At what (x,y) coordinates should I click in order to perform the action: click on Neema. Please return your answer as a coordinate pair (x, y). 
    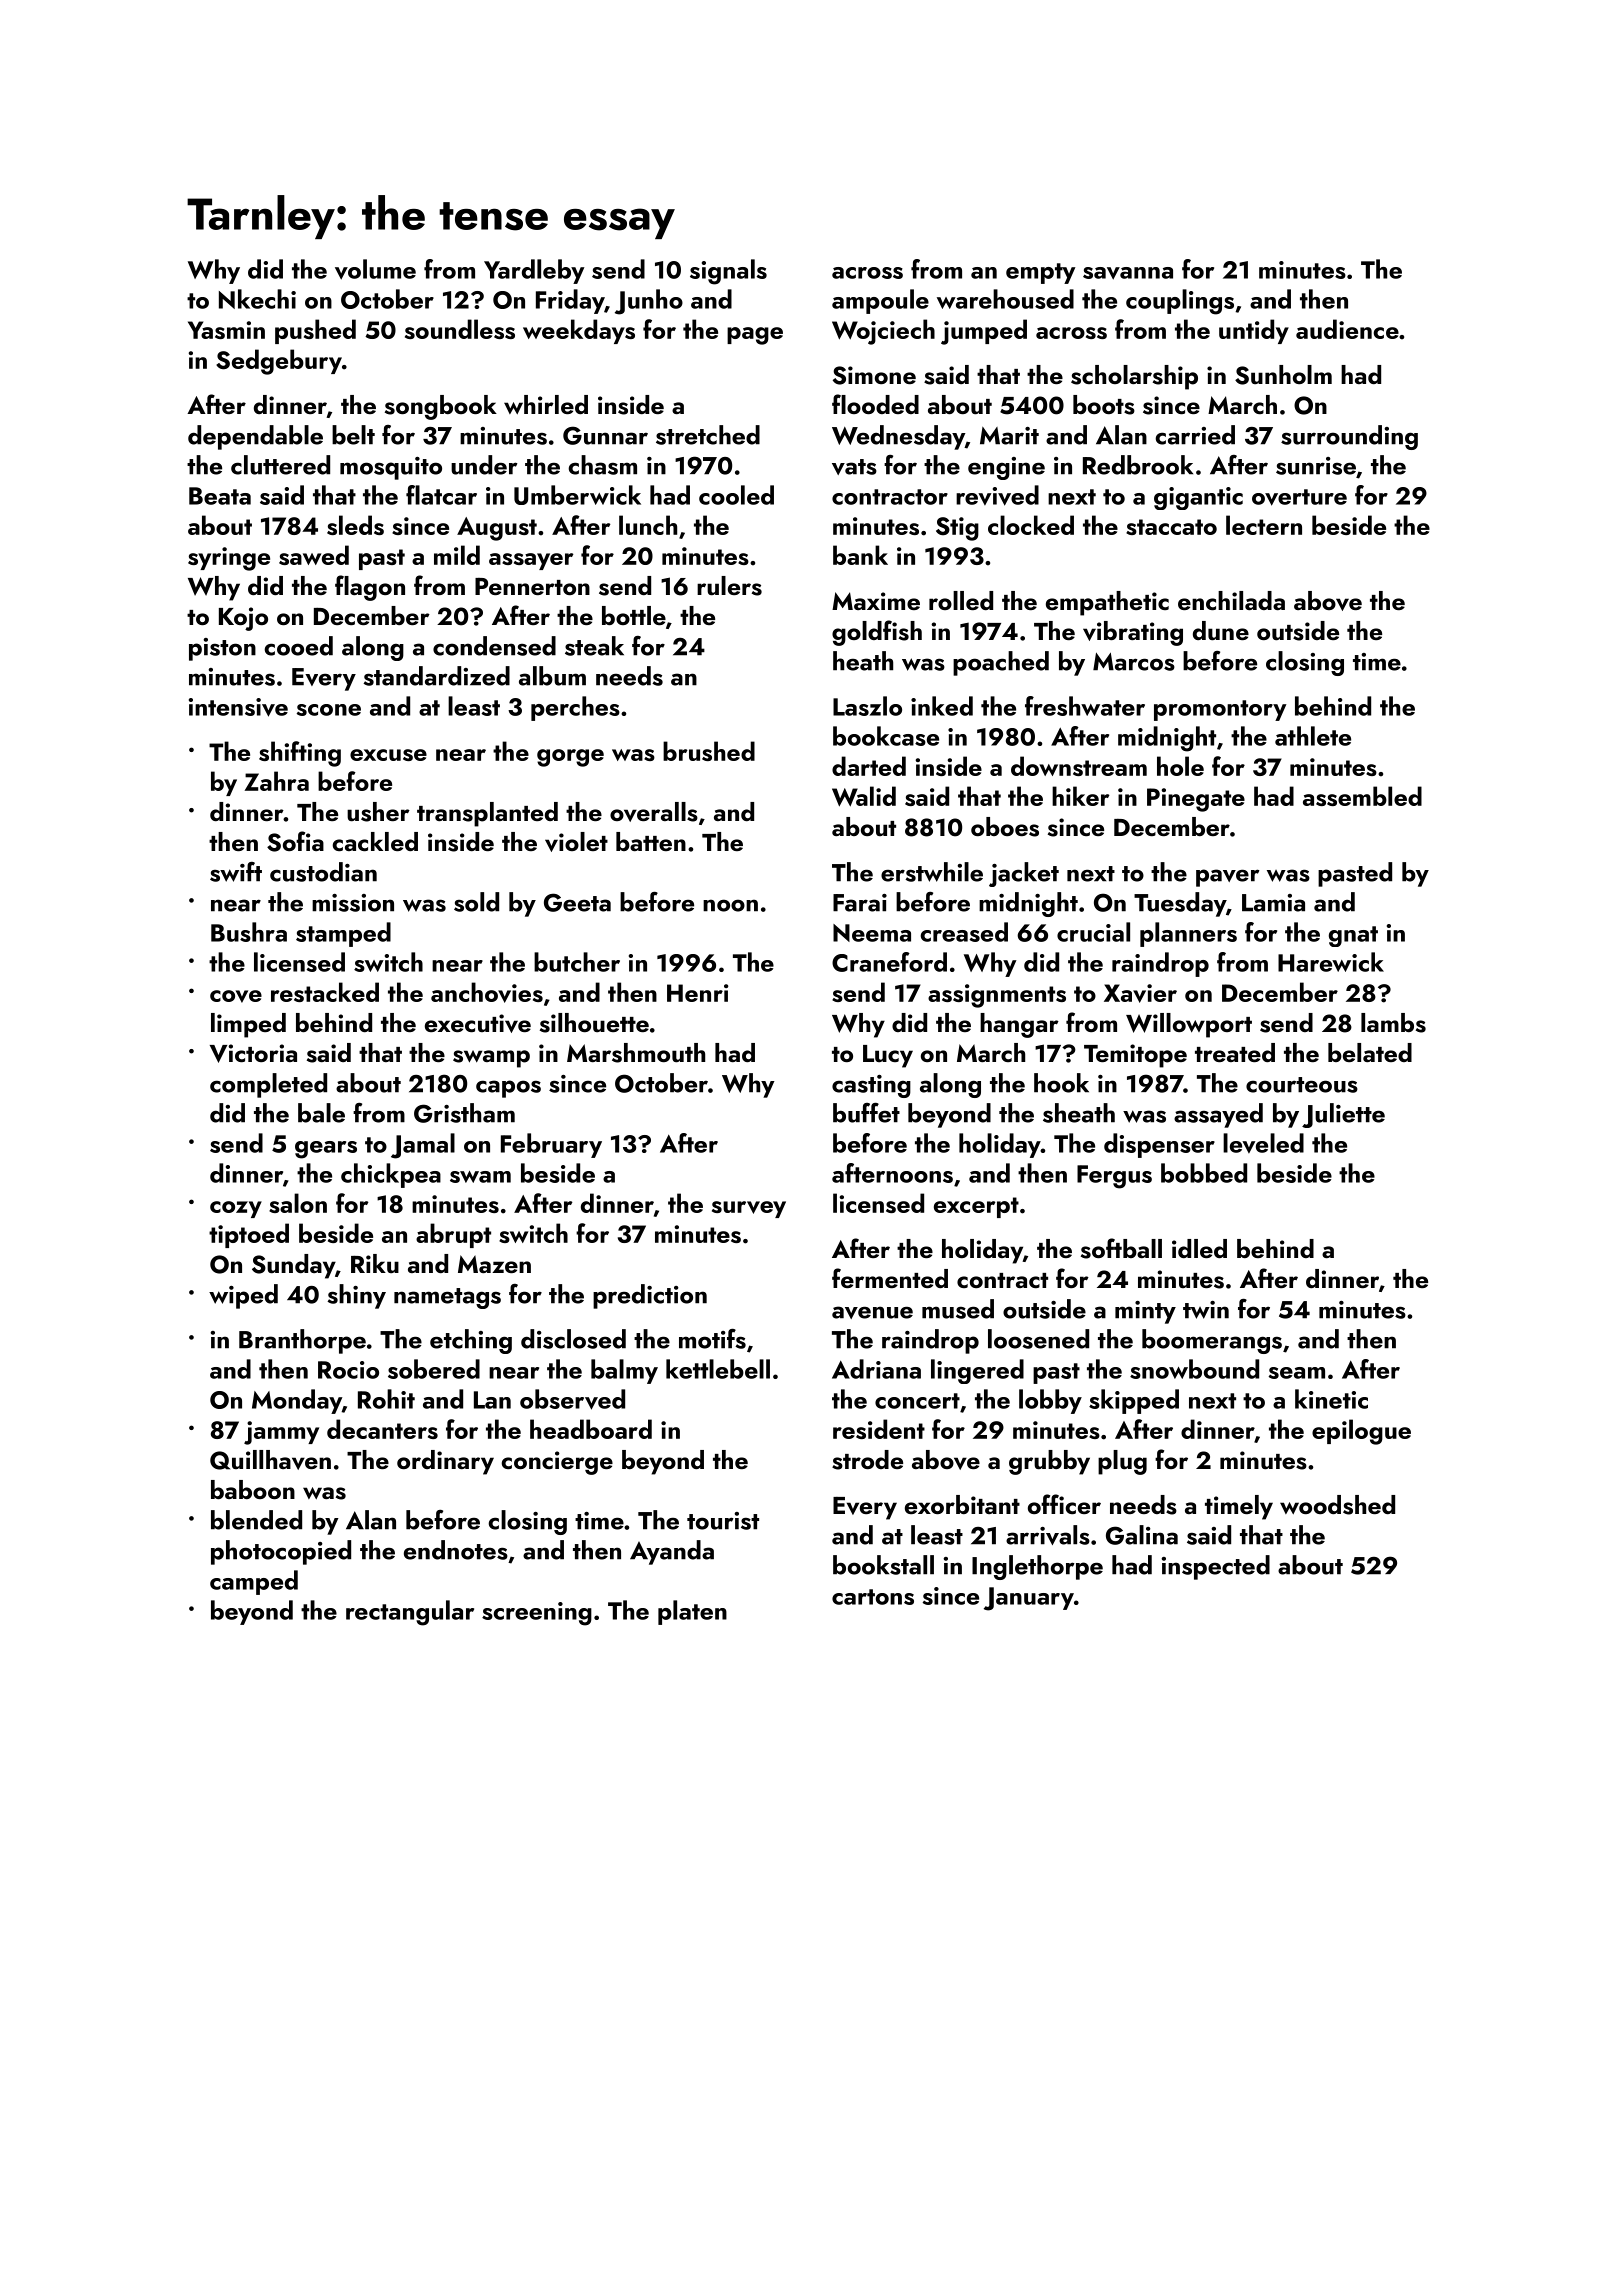
    Looking at the image, I should click on (872, 933).
